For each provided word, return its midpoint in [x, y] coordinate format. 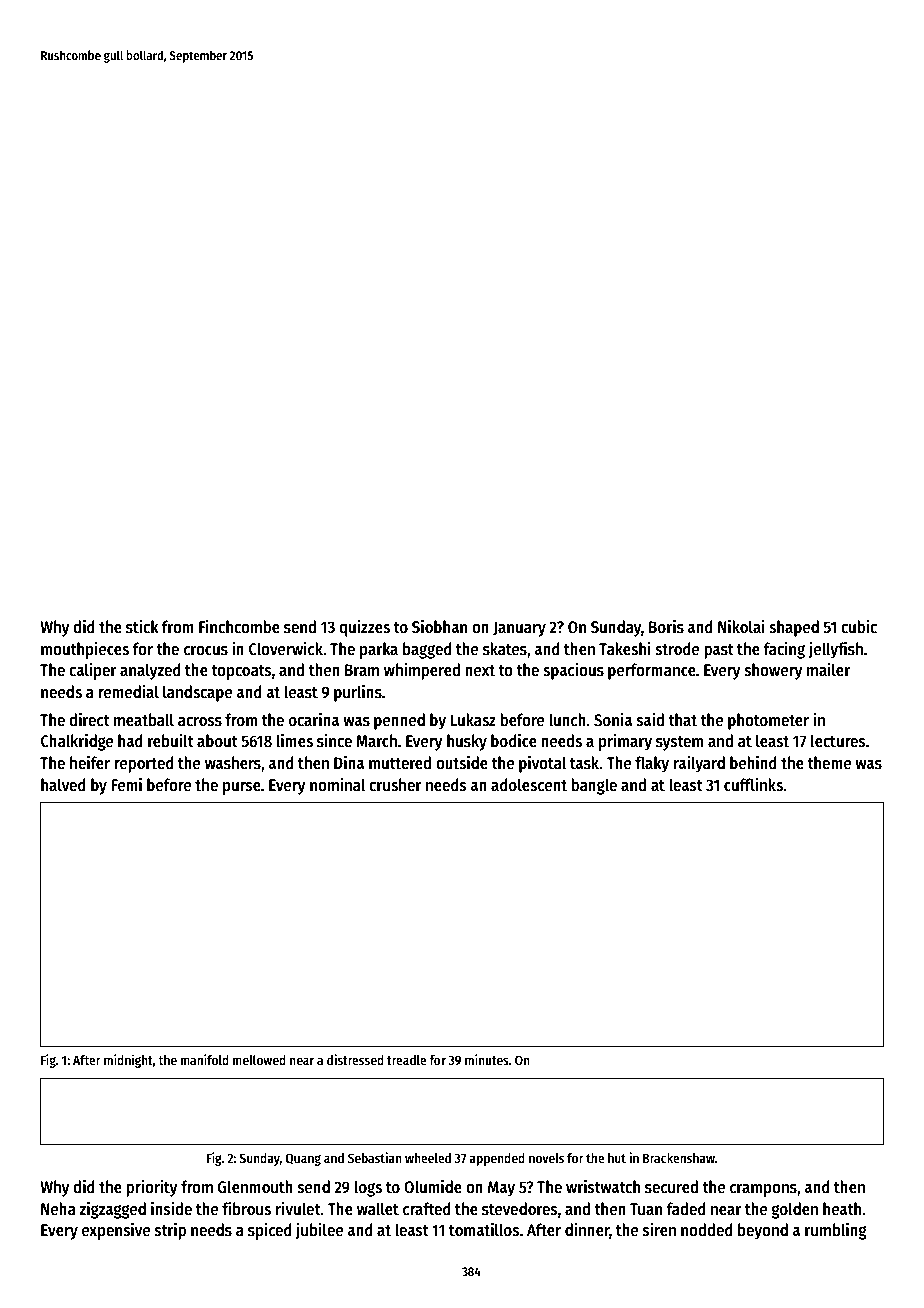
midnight [128, 1061]
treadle [407, 1060]
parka [379, 650]
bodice [514, 740]
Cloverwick [286, 649]
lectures [838, 741]
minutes [487, 1059]
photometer [768, 721]
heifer [90, 762]
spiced [270, 1231]
